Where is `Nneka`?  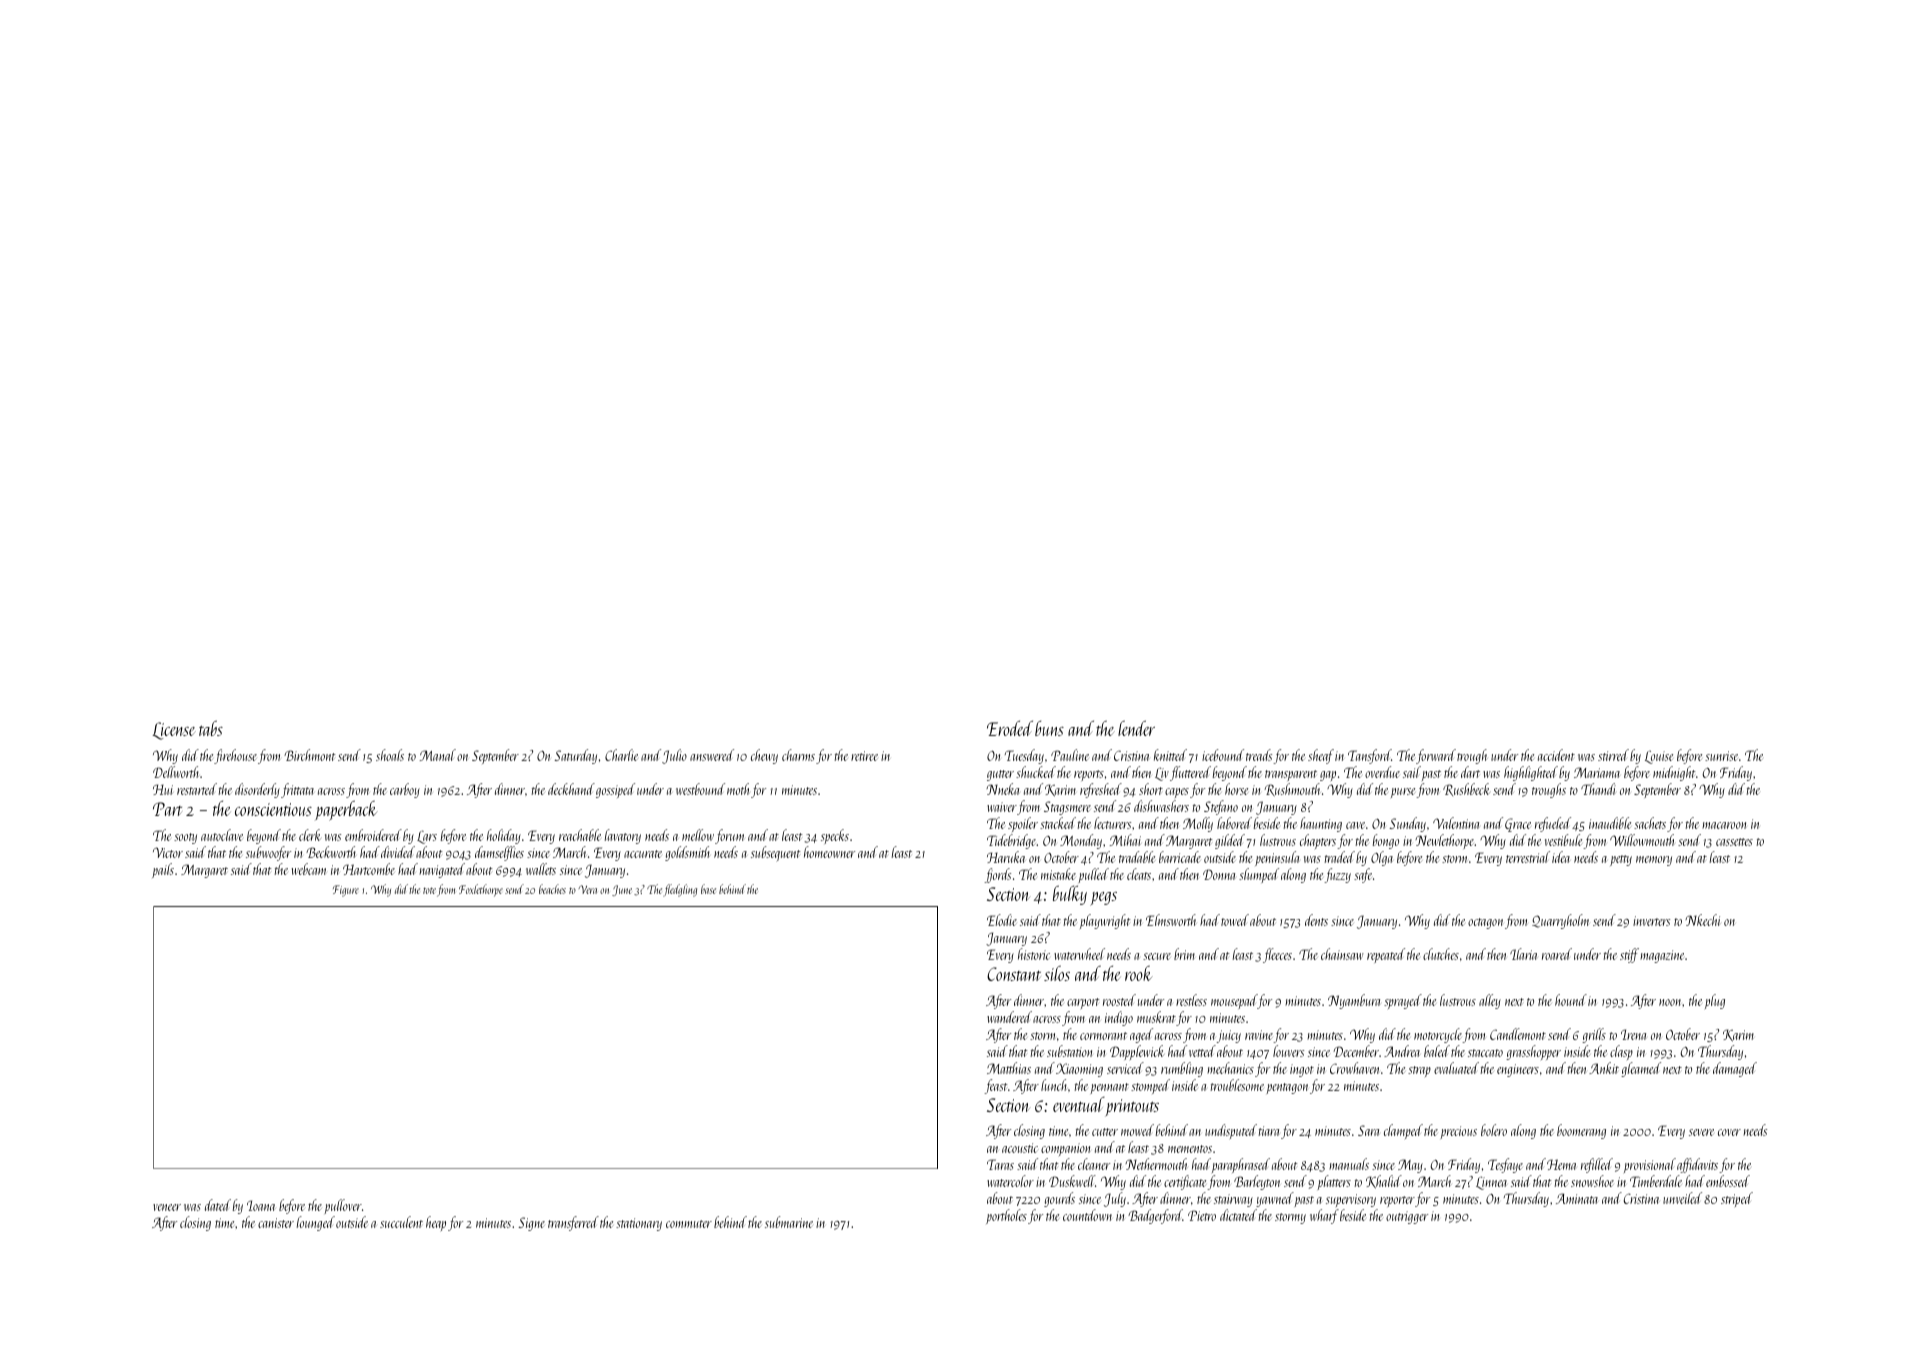
Nneka is located at coordinates (1002, 789).
